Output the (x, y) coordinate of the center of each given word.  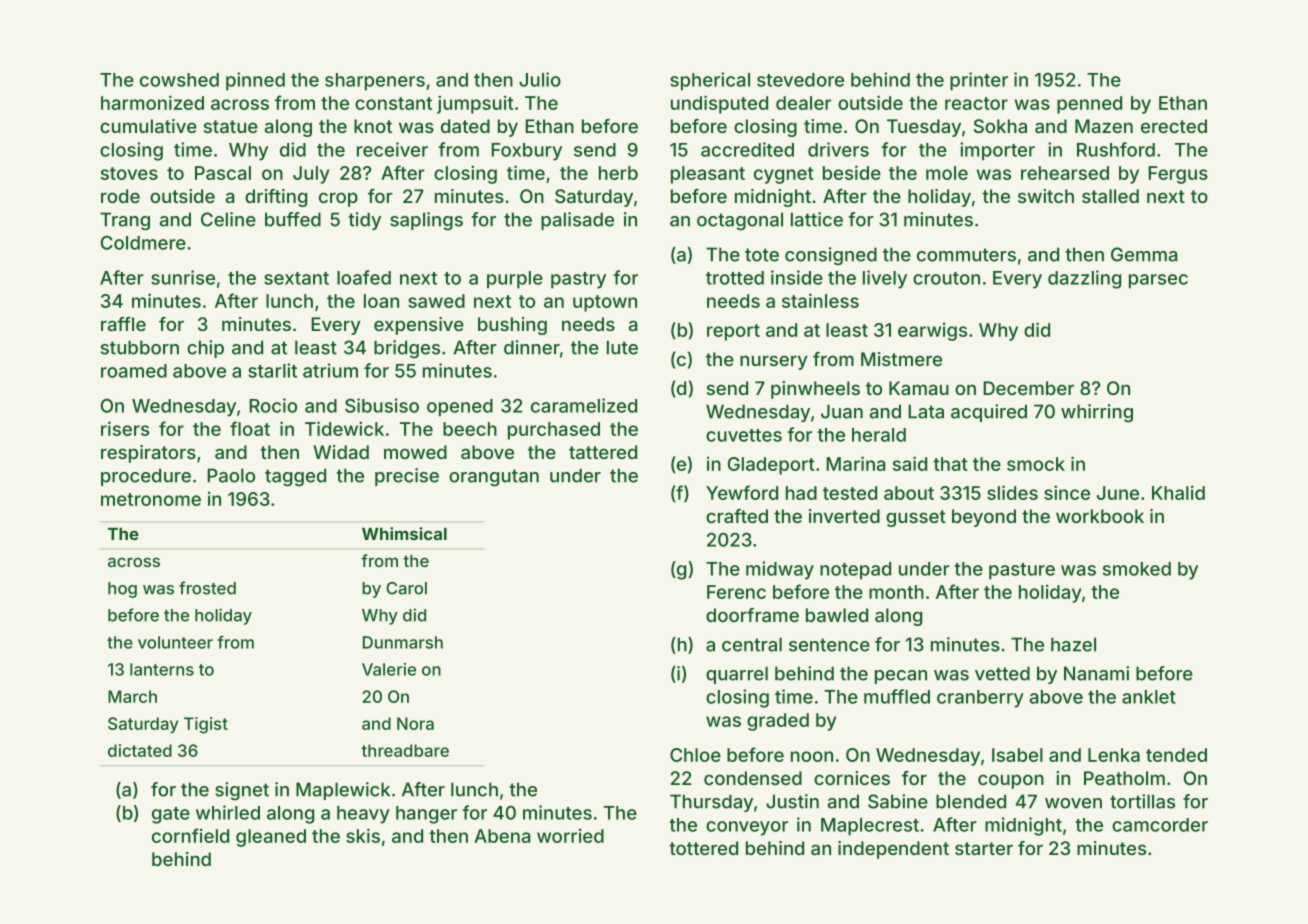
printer (979, 81)
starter (984, 848)
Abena (502, 836)
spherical (710, 81)
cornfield (190, 835)
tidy (364, 221)
